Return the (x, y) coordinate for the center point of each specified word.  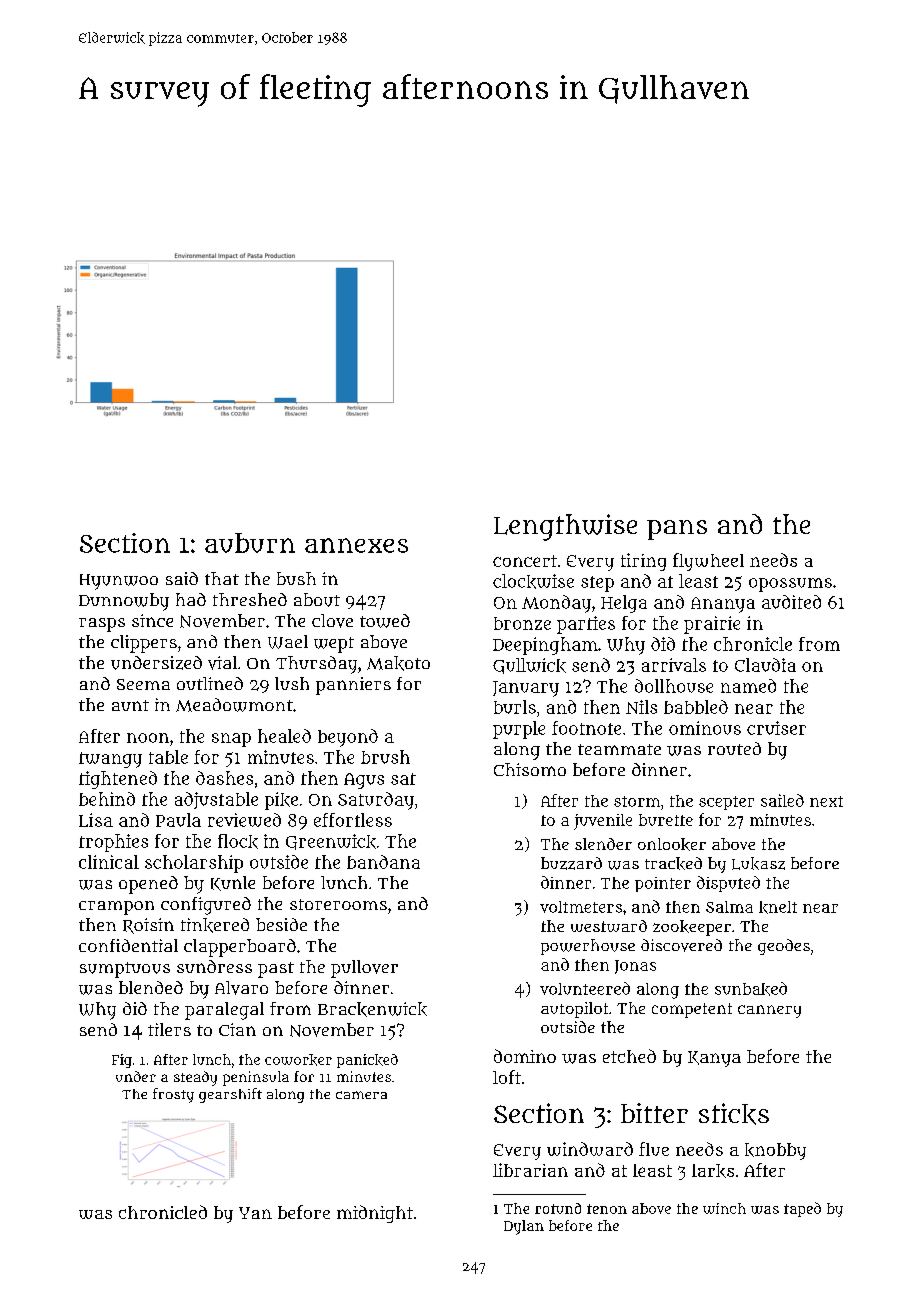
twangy (110, 760)
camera (361, 1095)
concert (525, 561)
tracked (673, 863)
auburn (250, 543)
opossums (790, 585)
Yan (255, 1213)
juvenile (603, 822)
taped (802, 1209)
